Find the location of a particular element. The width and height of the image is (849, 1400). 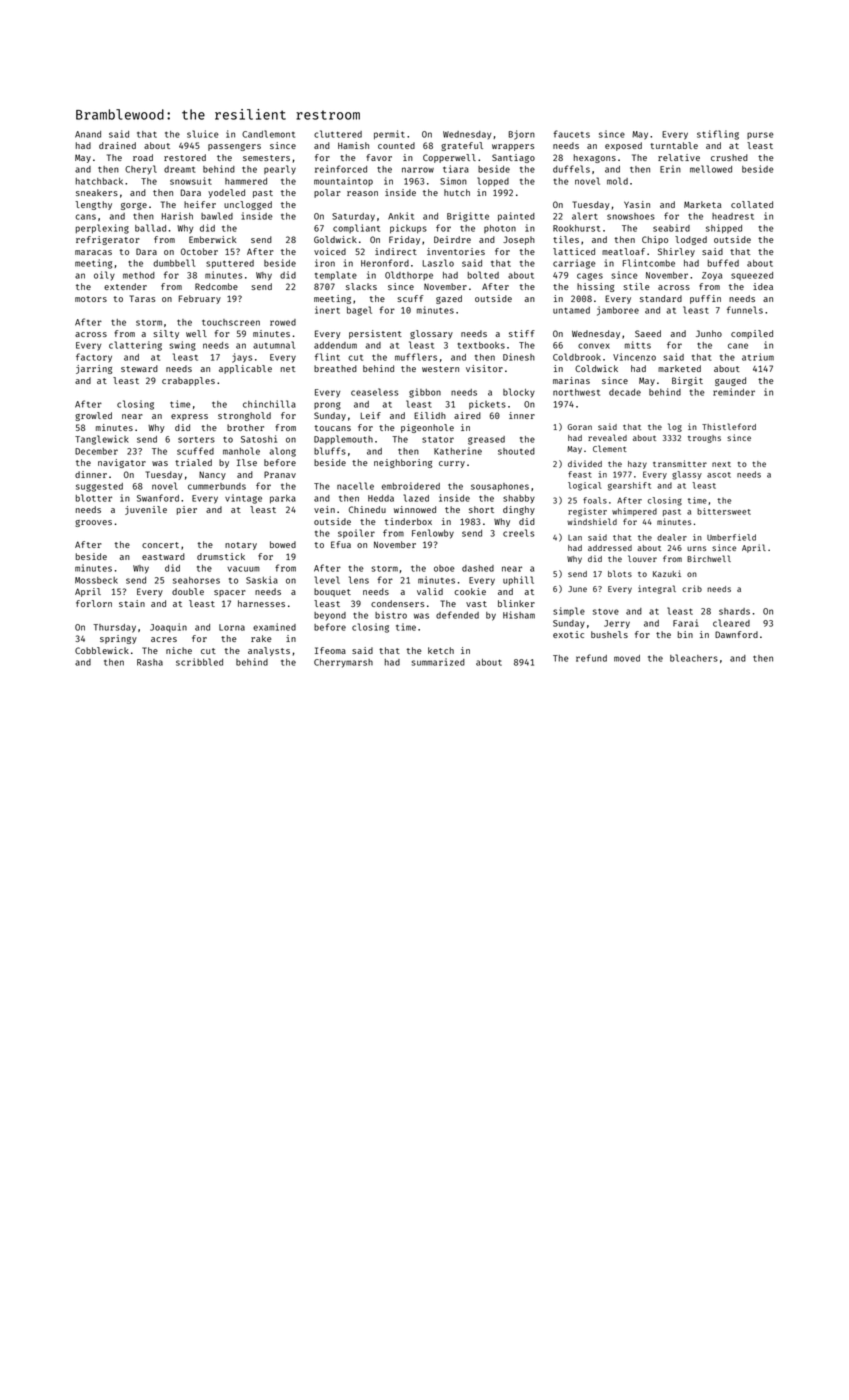

mufflers is located at coordinates (416, 357).
